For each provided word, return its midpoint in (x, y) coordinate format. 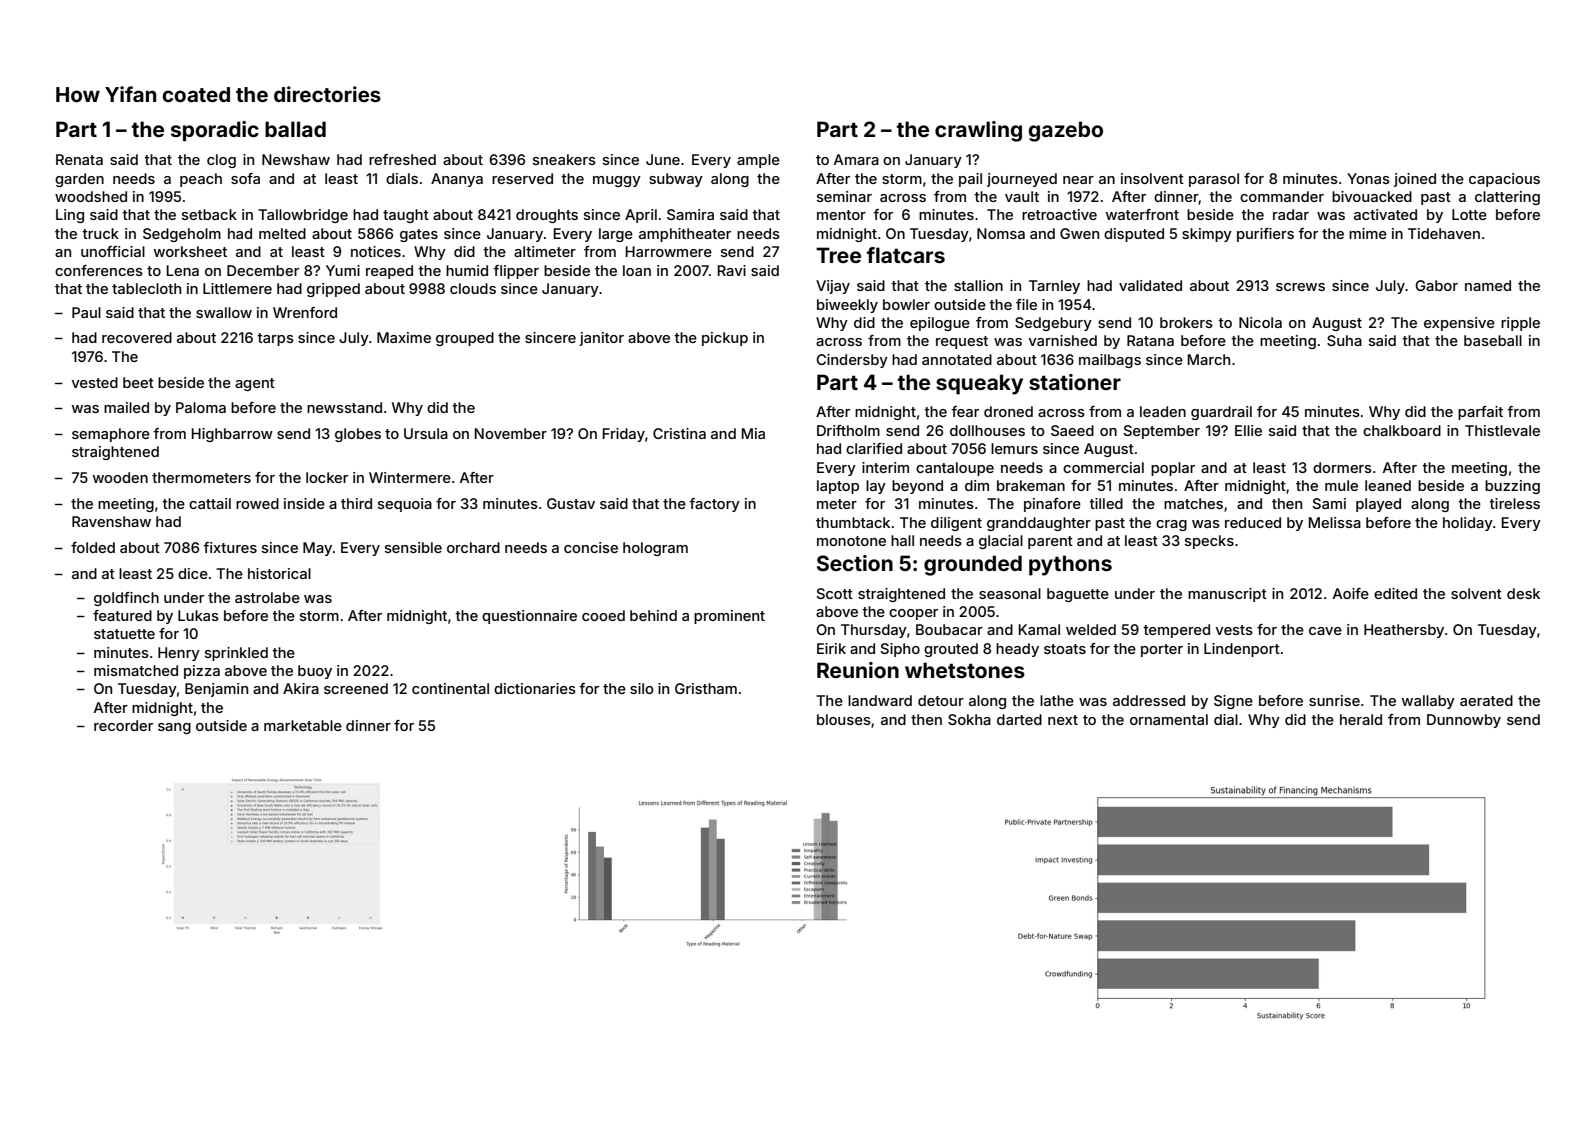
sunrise (1334, 700)
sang (174, 728)
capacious (1504, 180)
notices (376, 251)
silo (641, 688)
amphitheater (685, 235)
